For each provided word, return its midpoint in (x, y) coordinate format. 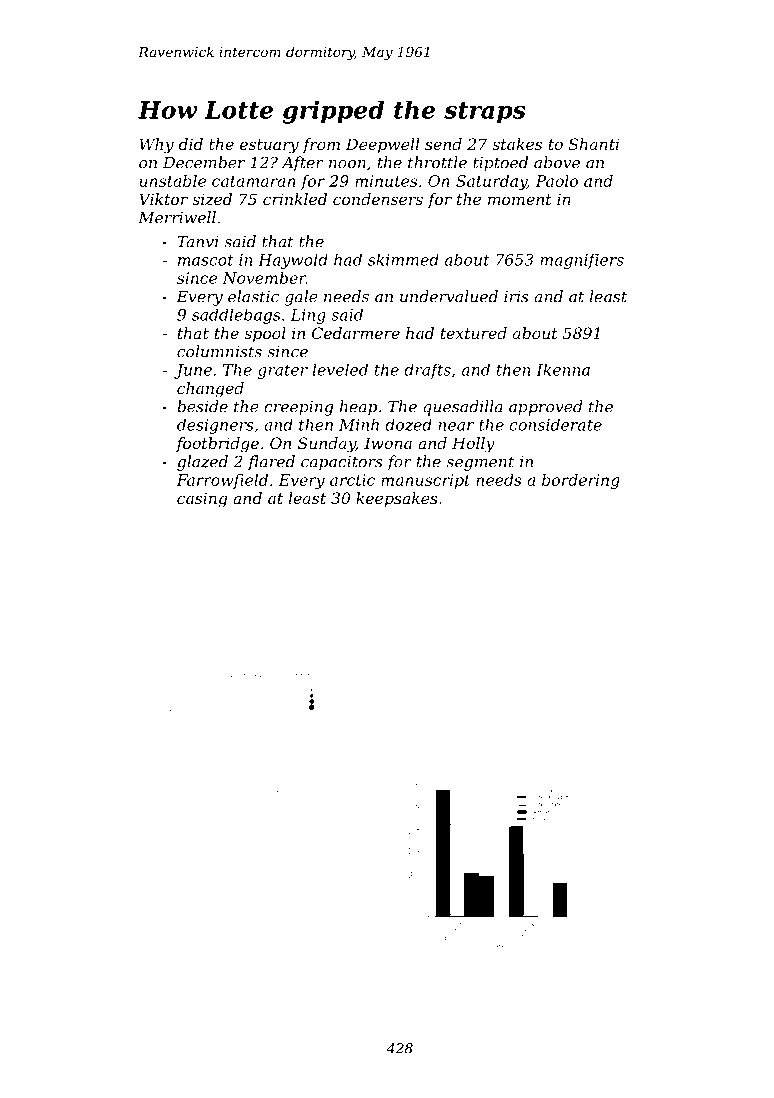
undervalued (449, 296)
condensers (378, 199)
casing (202, 500)
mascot (206, 260)
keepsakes (397, 500)
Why (157, 146)
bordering (581, 481)
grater (283, 372)
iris (516, 297)
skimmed (403, 260)
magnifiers (582, 261)
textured (474, 333)
